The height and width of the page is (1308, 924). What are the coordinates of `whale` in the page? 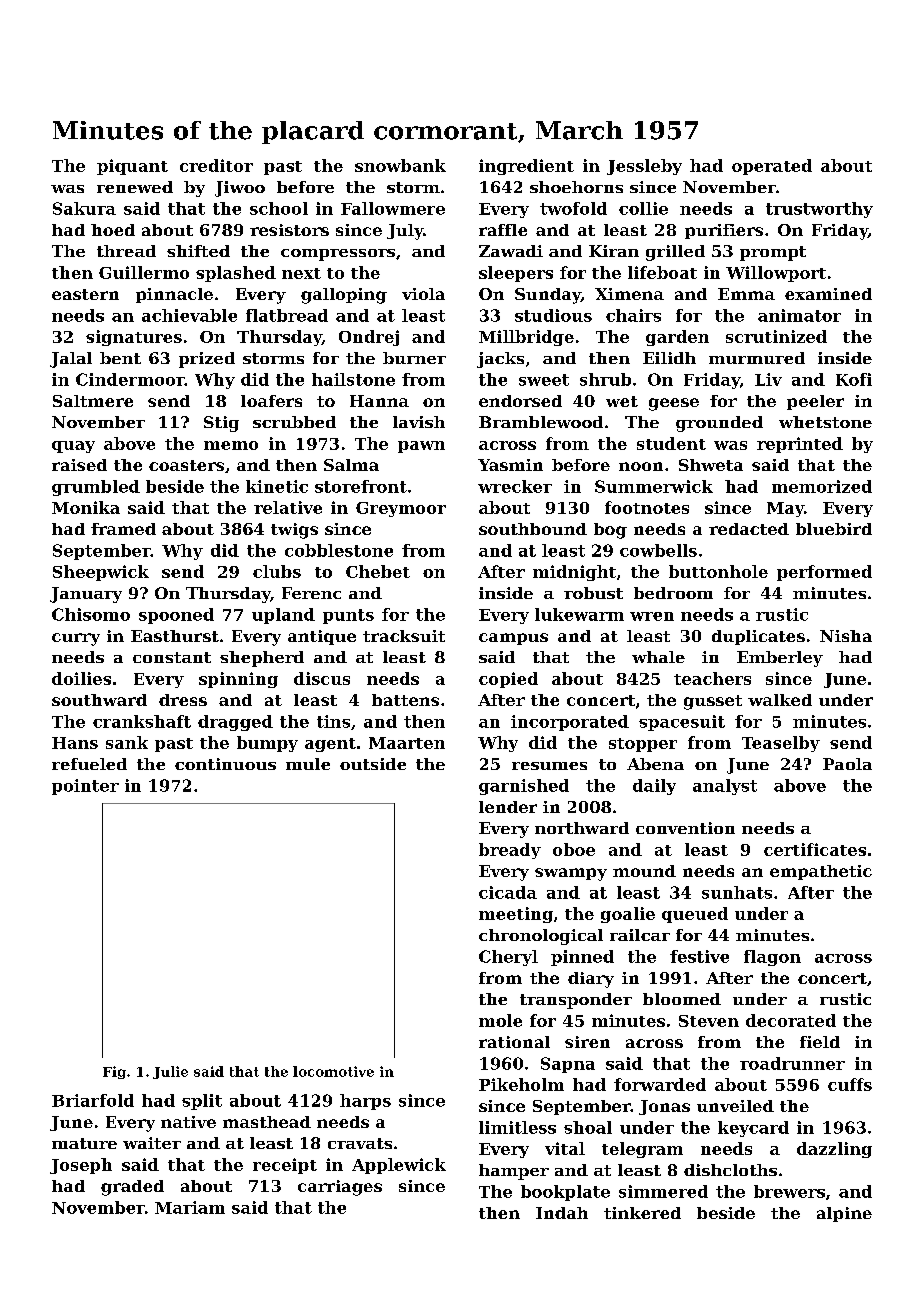 It's located at (658, 657).
